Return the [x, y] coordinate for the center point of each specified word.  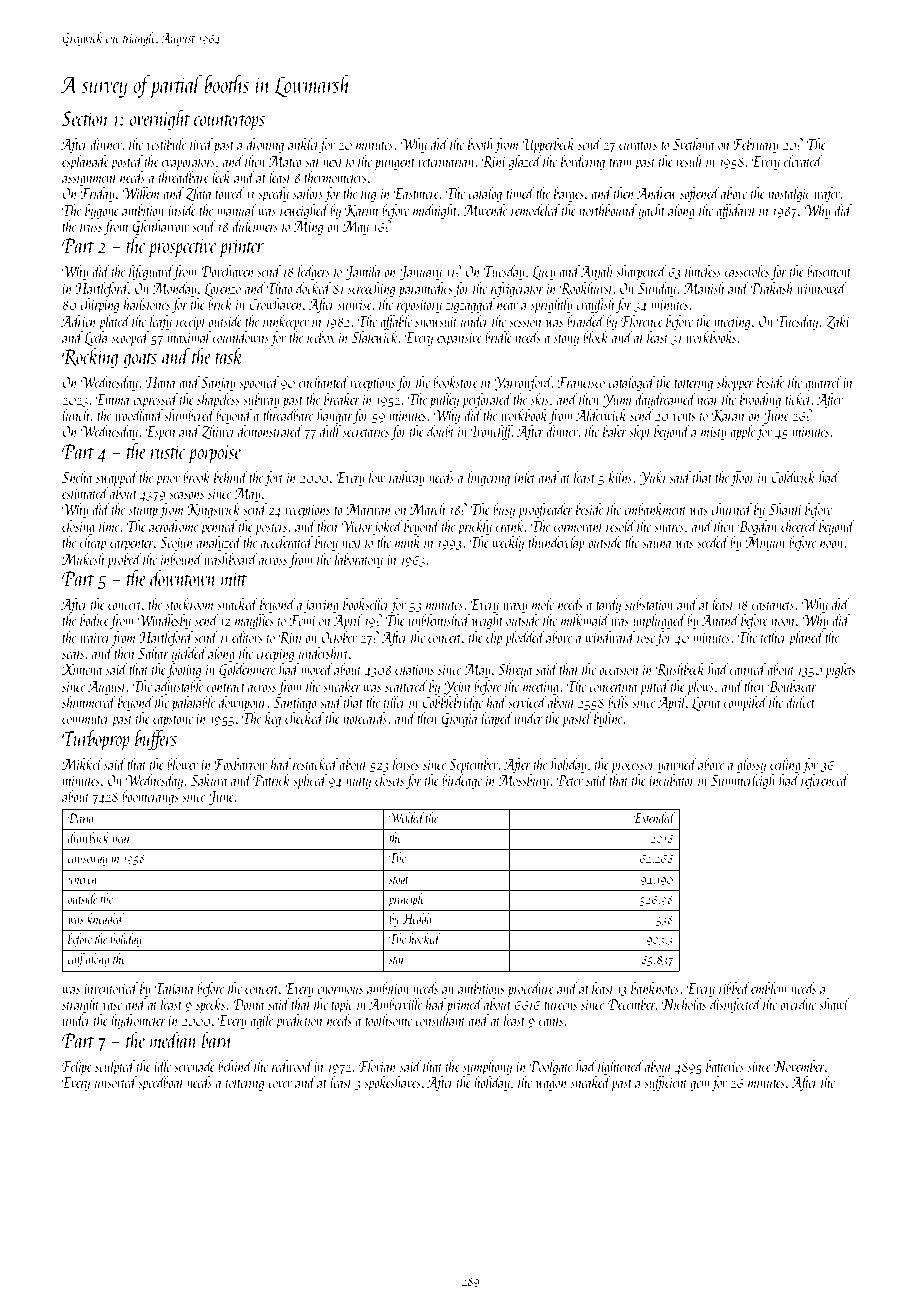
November [799, 1066]
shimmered [89, 702]
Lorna [706, 704]
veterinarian [446, 162]
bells [618, 702]
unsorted [116, 1082]
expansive [459, 339]
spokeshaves [392, 1083]
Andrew [657, 193]
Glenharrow [161, 227]
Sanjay [218, 384]
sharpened [641, 272]
